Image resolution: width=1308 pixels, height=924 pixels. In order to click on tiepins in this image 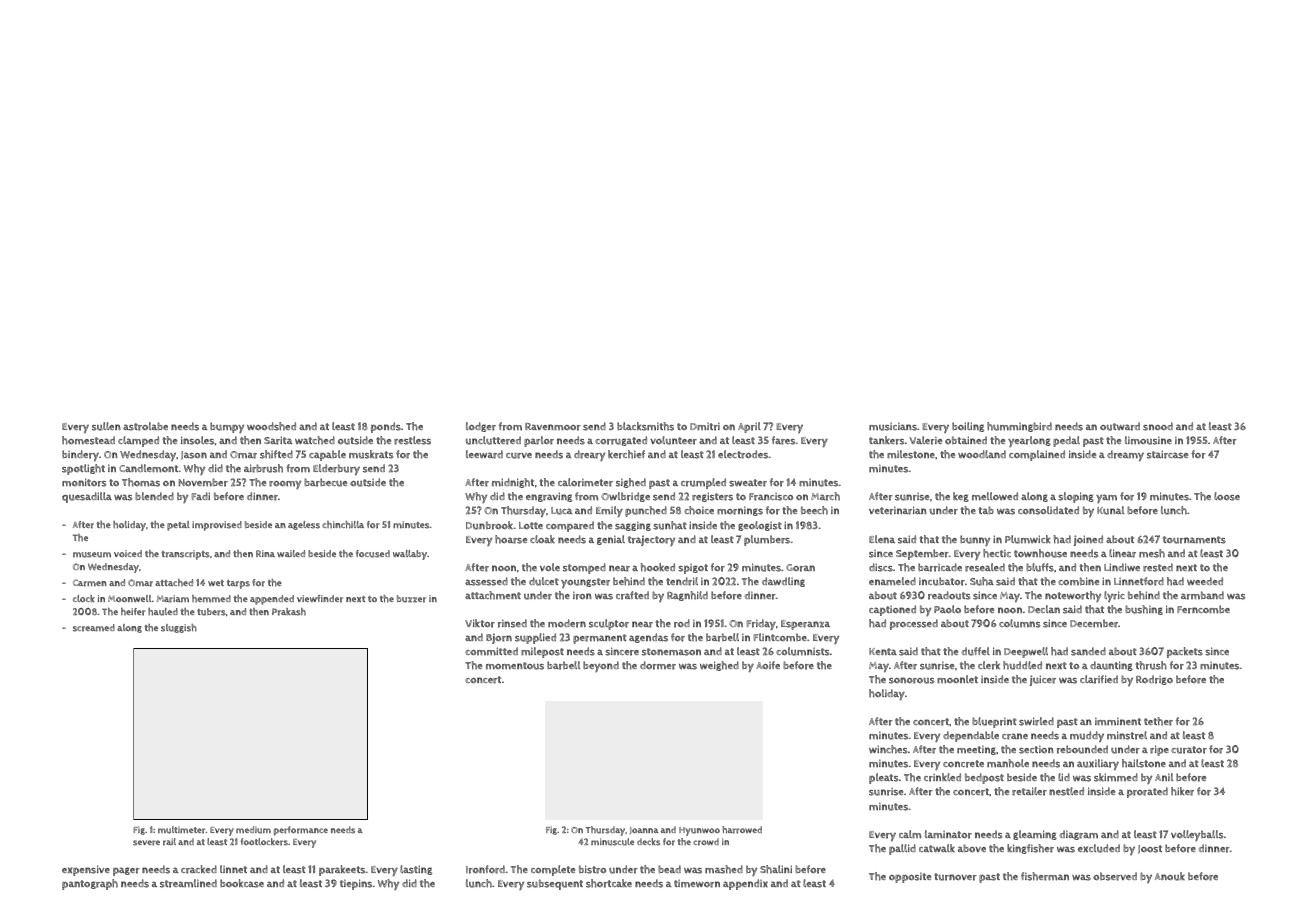, I will do `click(356, 884)`.
